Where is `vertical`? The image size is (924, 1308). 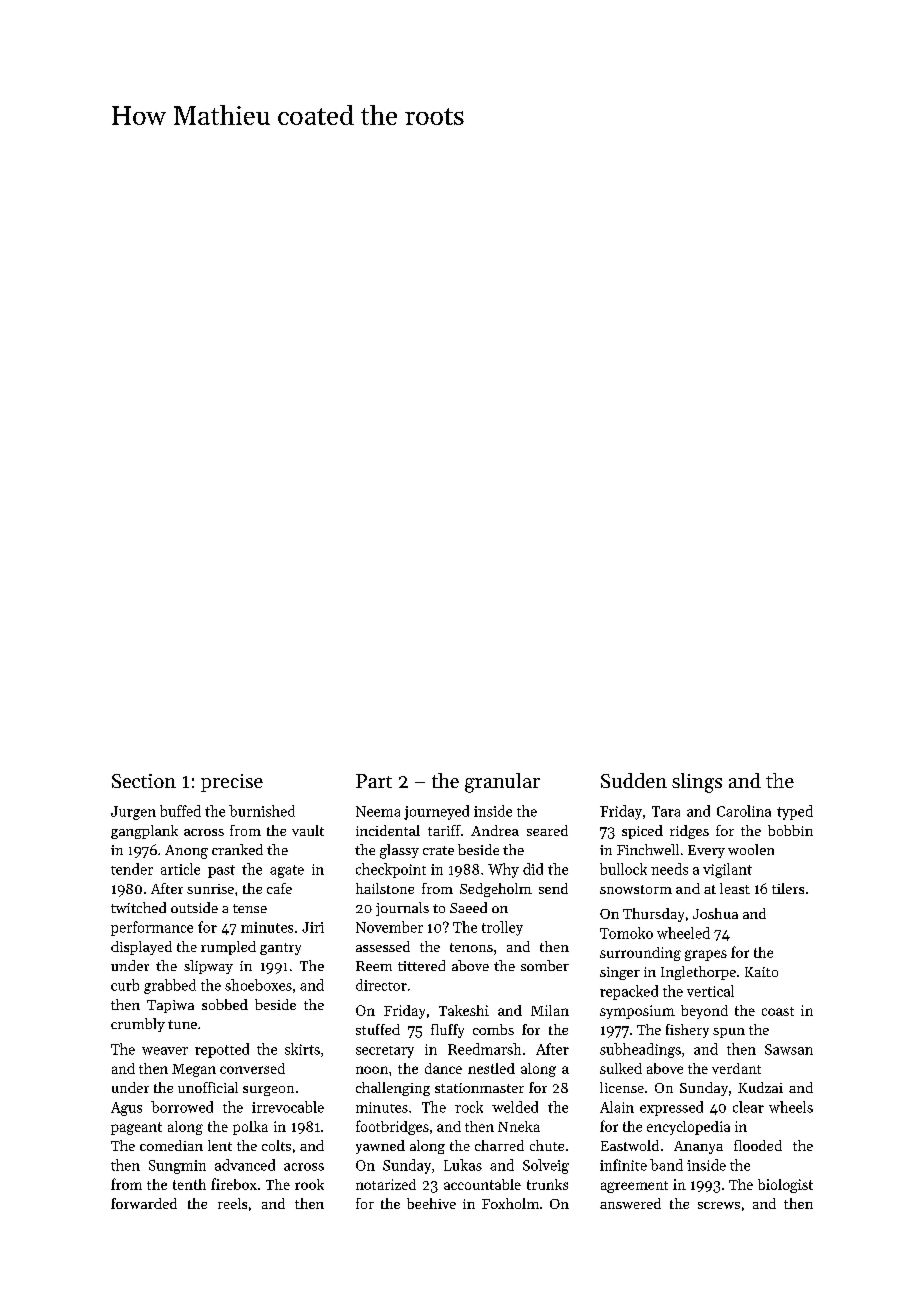 vertical is located at coordinates (710, 991).
